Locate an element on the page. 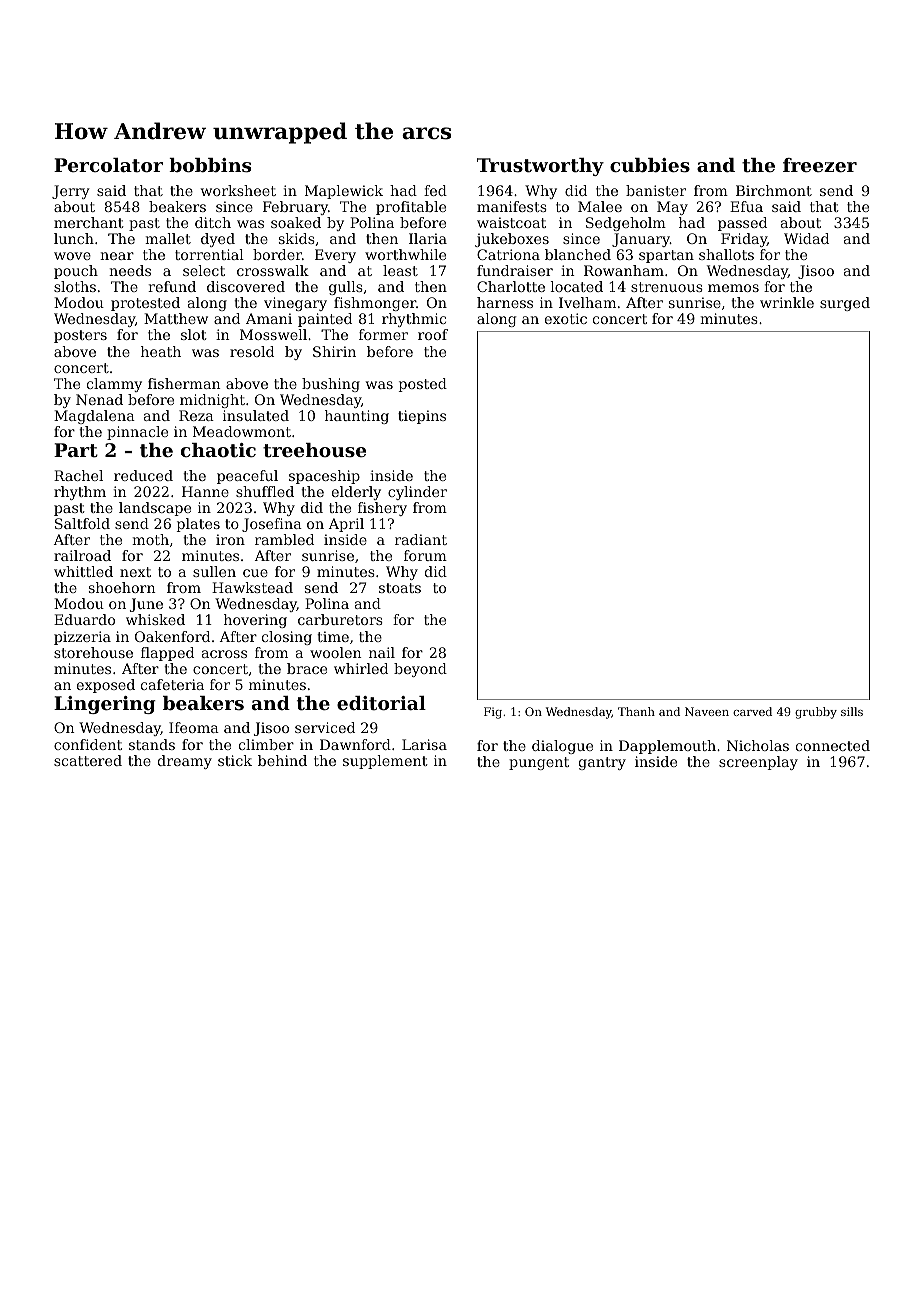  Hawkstead is located at coordinates (252, 587).
